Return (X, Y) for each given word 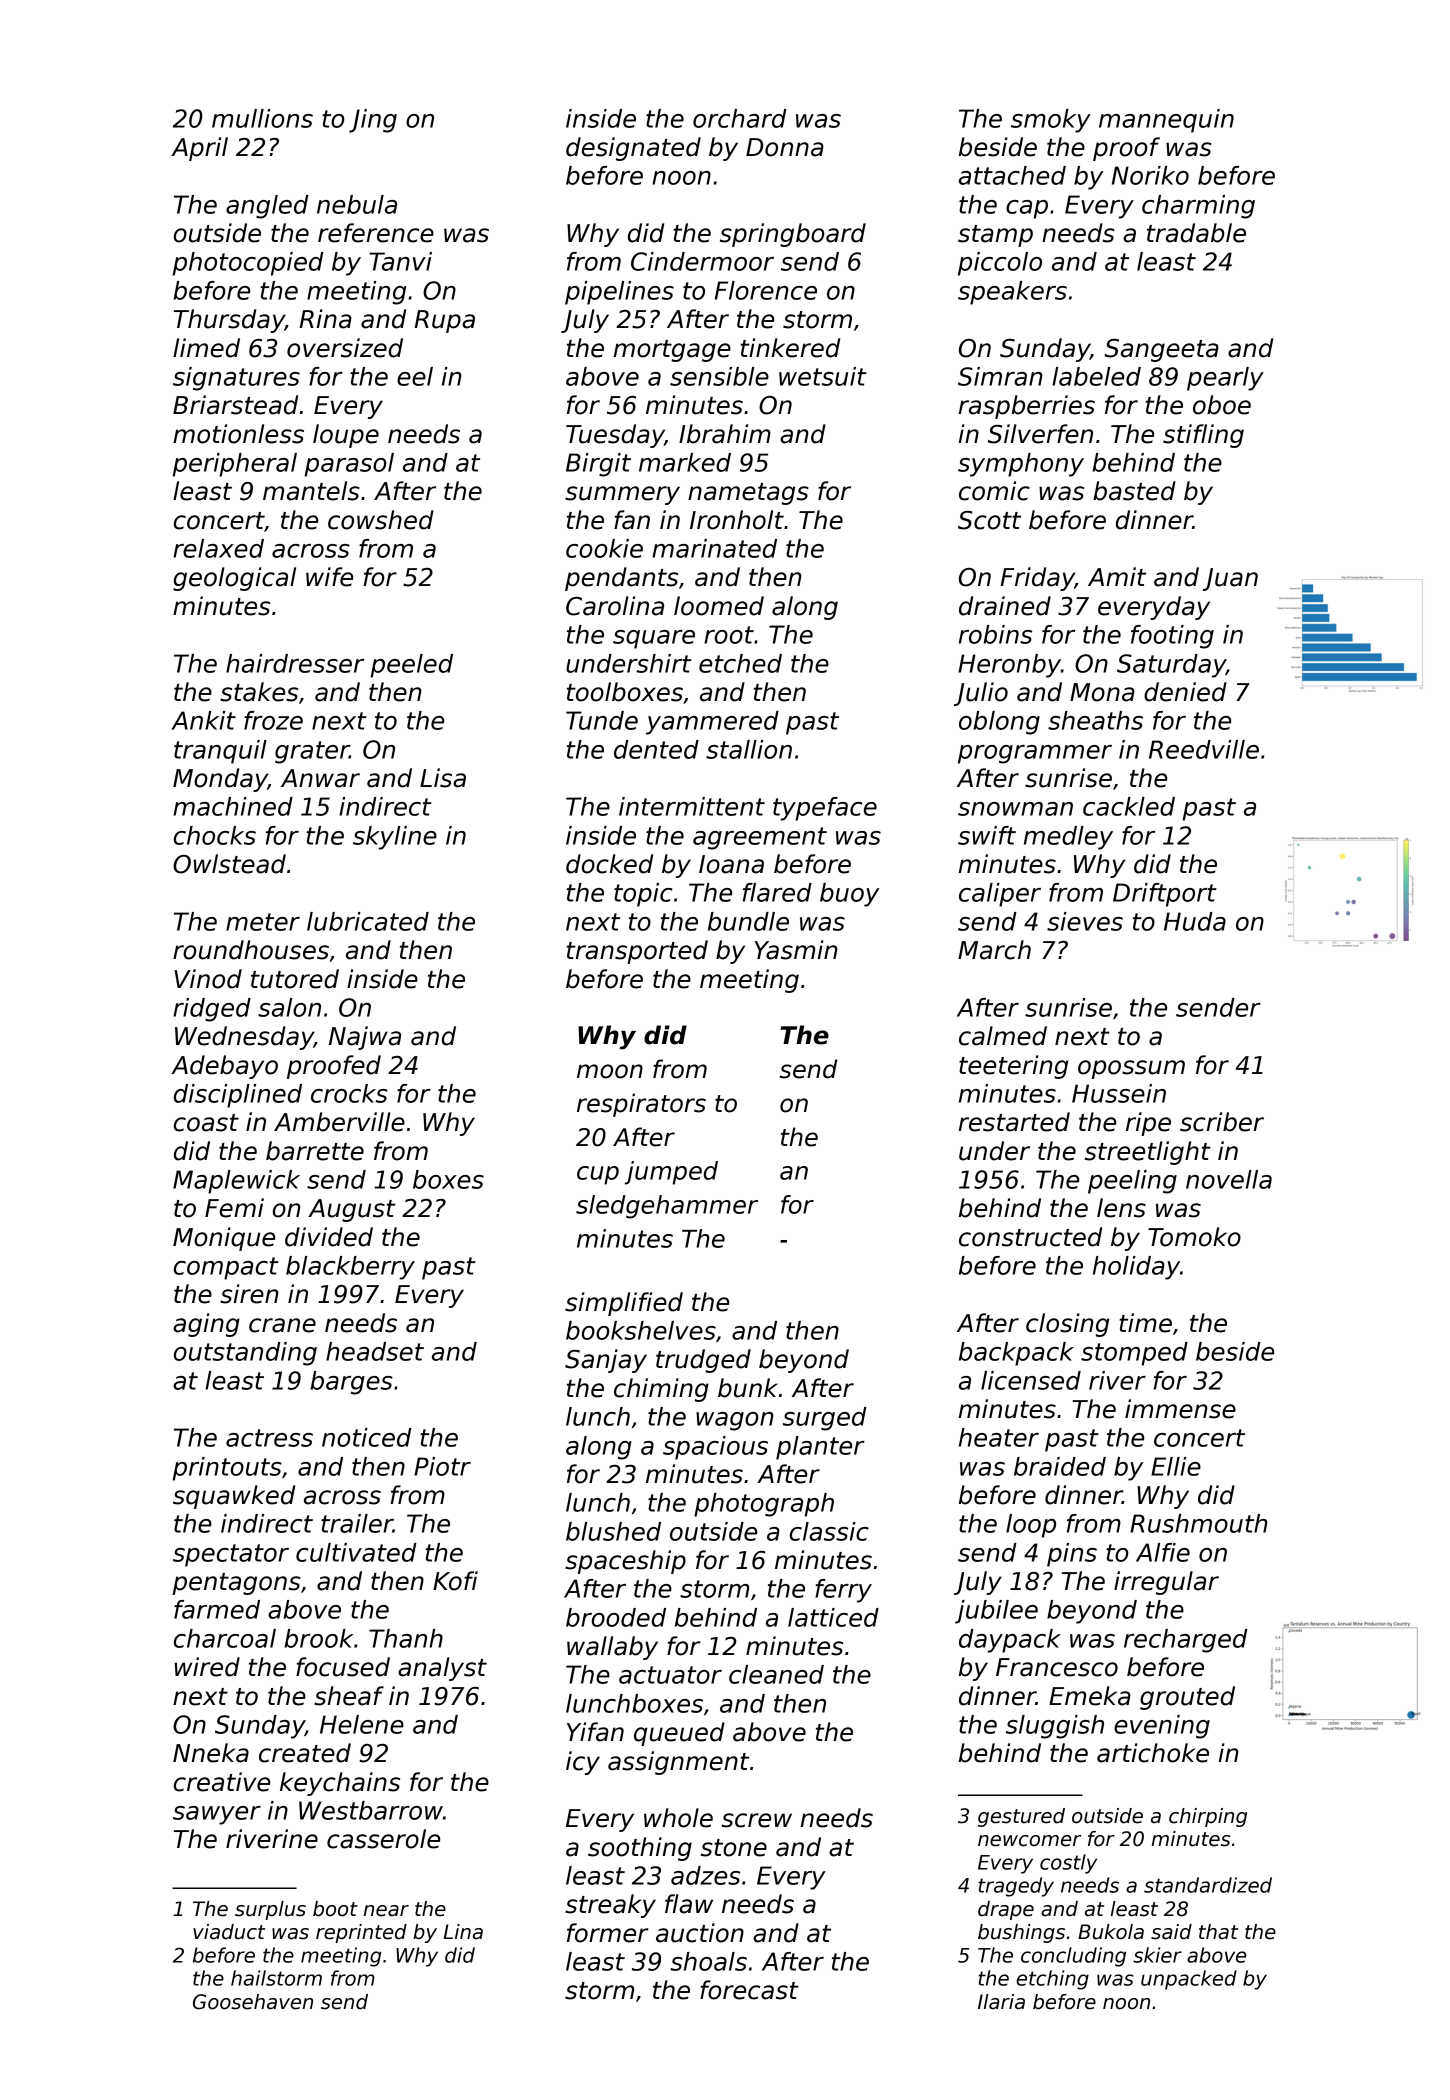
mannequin (1166, 121)
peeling (1132, 1182)
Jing (373, 121)
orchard (740, 118)
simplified (624, 1304)
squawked (234, 1497)
